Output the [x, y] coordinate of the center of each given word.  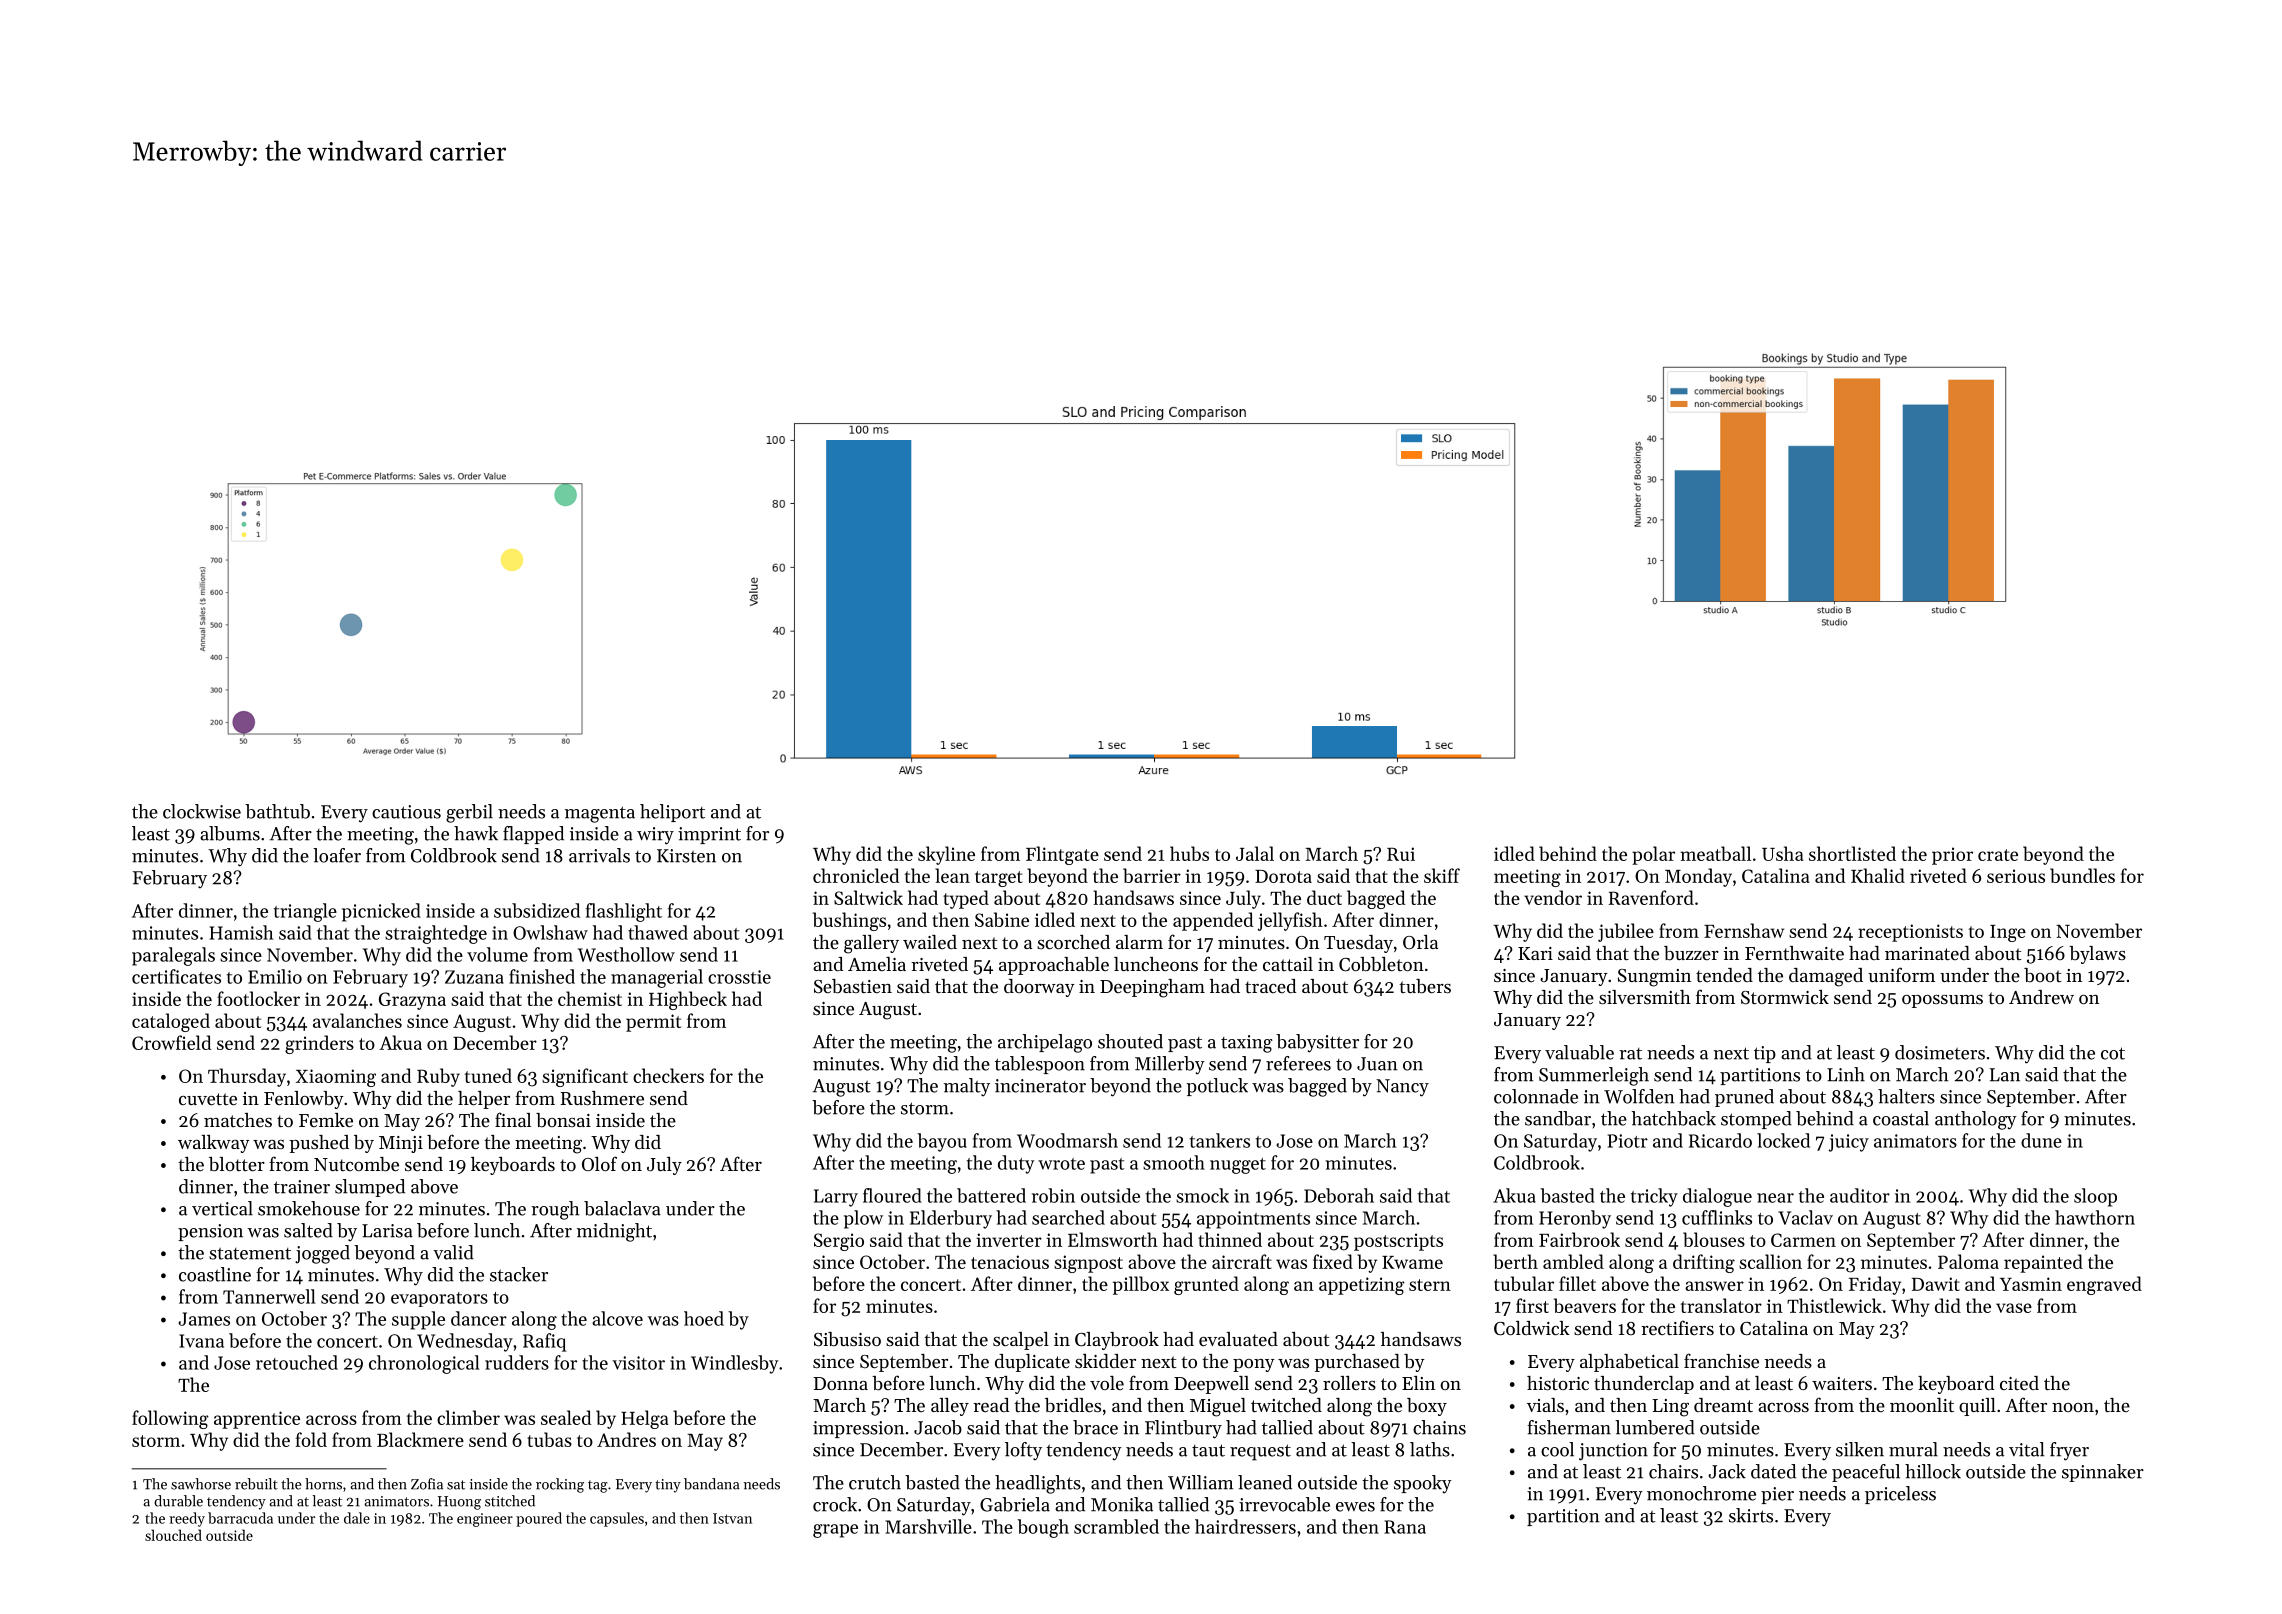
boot [2042, 975]
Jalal [1255, 853]
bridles [1073, 1405]
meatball [1715, 853]
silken [1860, 1449]
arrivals [599, 855]
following [170, 1419]
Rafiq [544, 1342]
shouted [1130, 1041]
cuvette [208, 1099]
